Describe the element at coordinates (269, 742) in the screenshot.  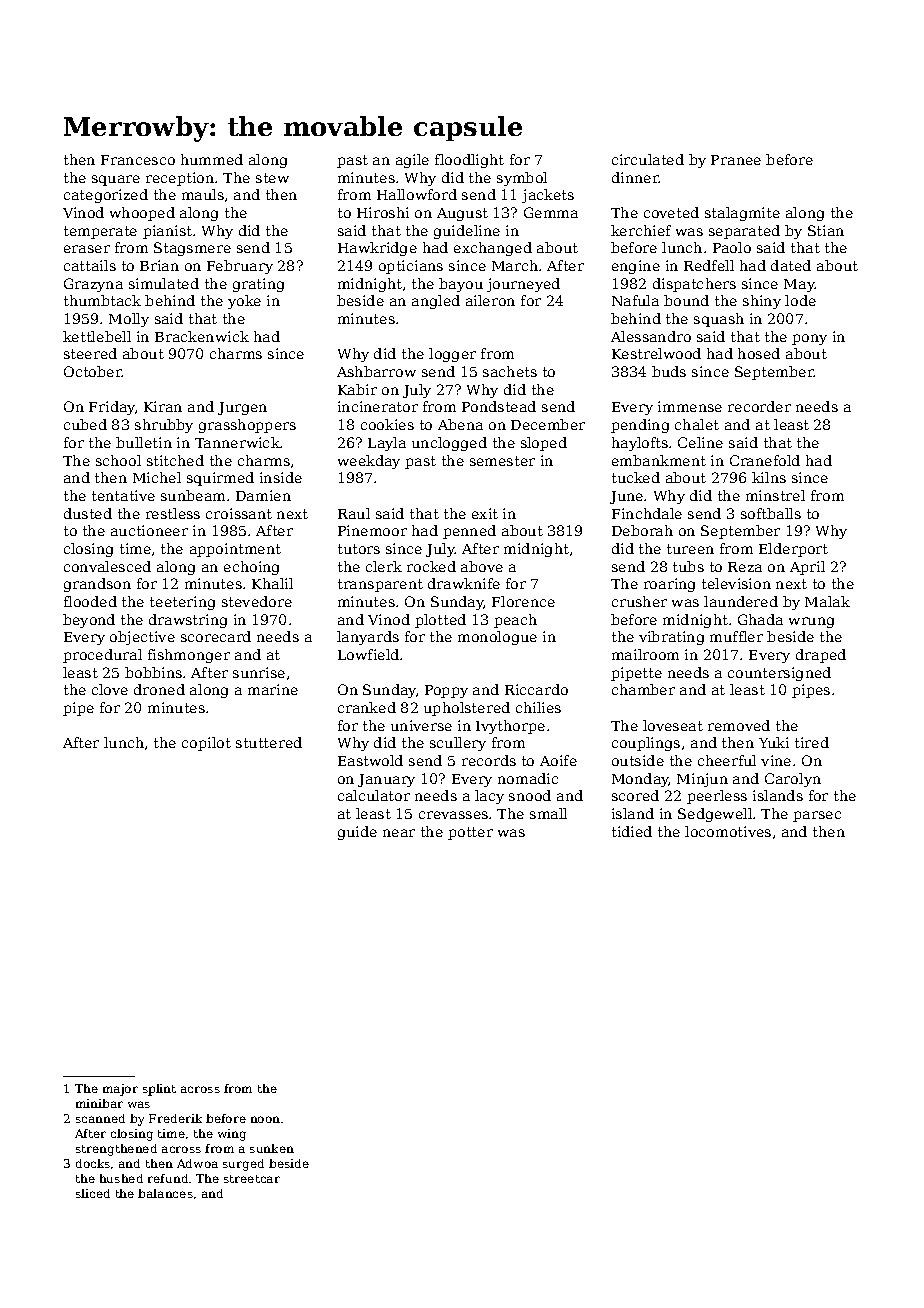
I see `stuttered` at that location.
